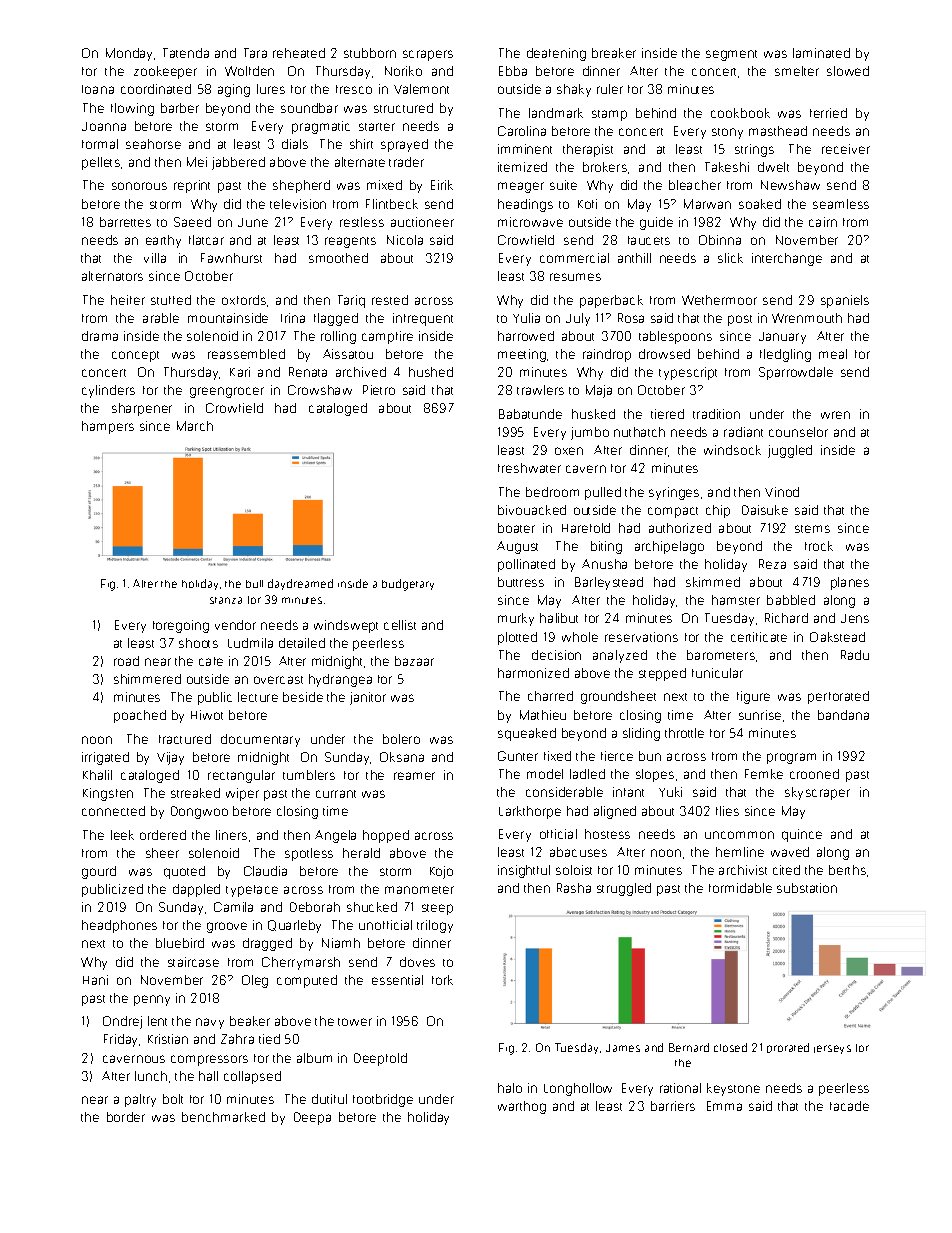 The width and height of the image is (952, 1233). Describe the element at coordinates (197, 162) in the image. I see `Mei` at that location.
